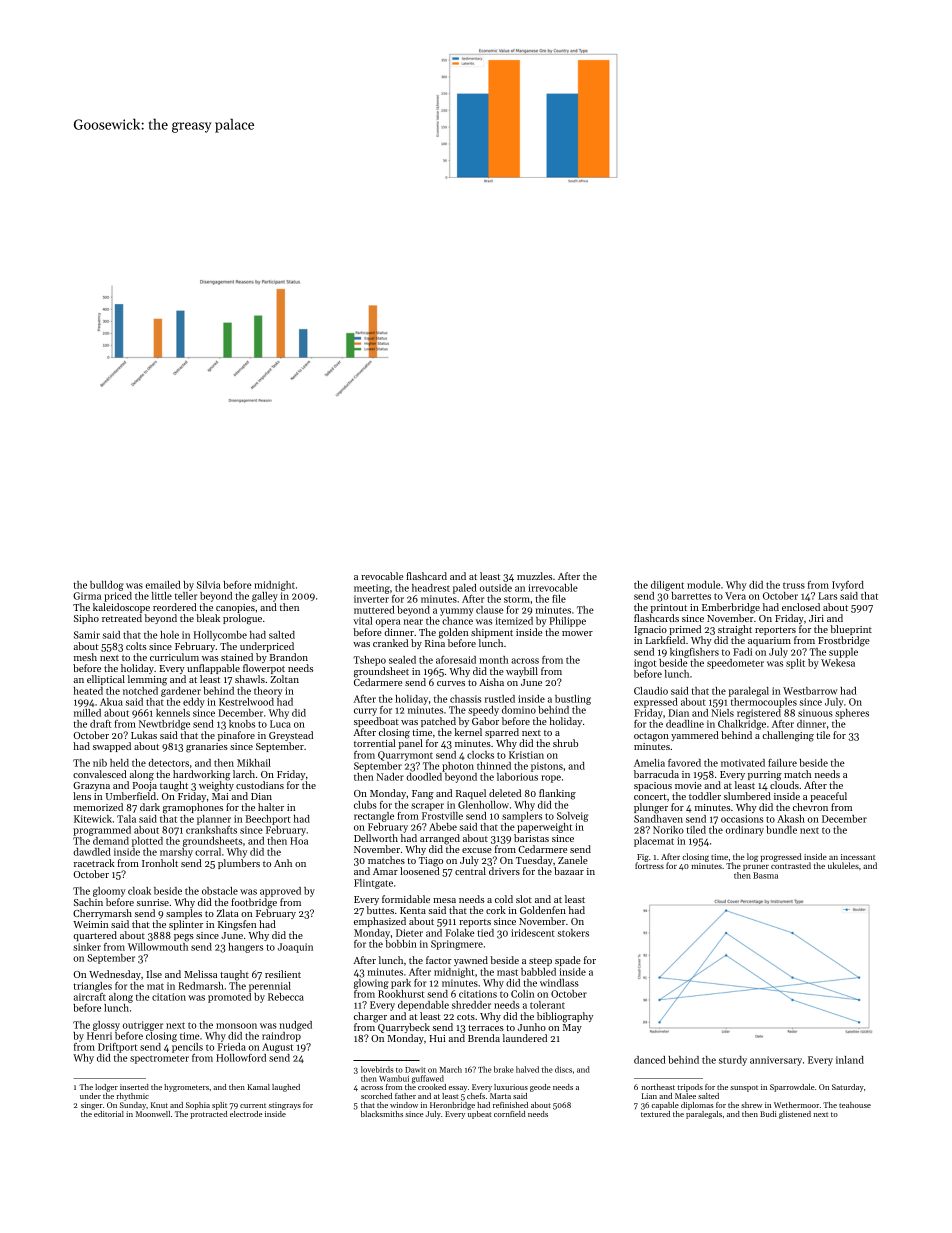 Image resolution: width=952 pixels, height=1233 pixels. What do you see at coordinates (649, 865) in the image?
I see `fortress` at bounding box center [649, 865].
